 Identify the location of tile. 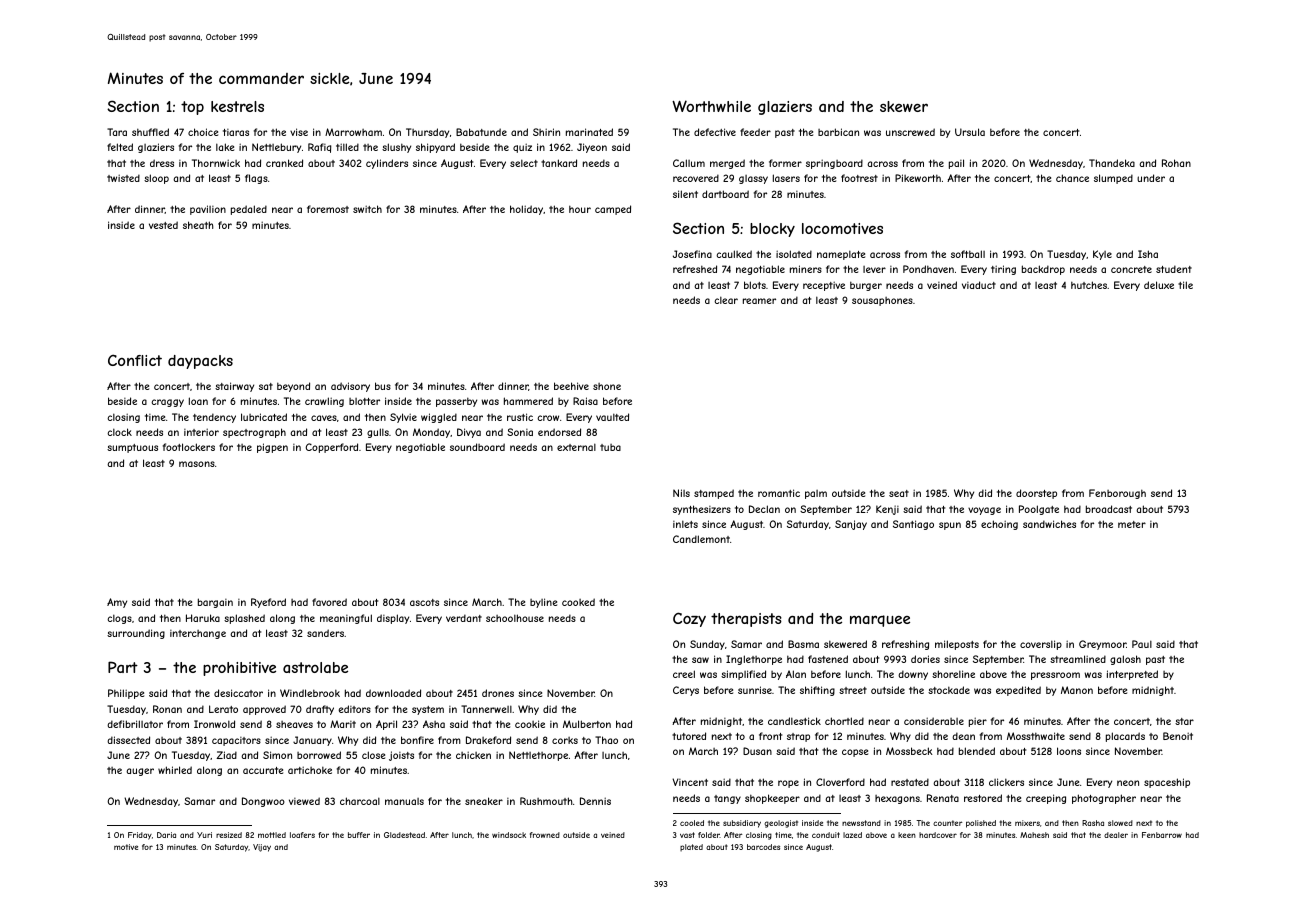
(1185, 285).
